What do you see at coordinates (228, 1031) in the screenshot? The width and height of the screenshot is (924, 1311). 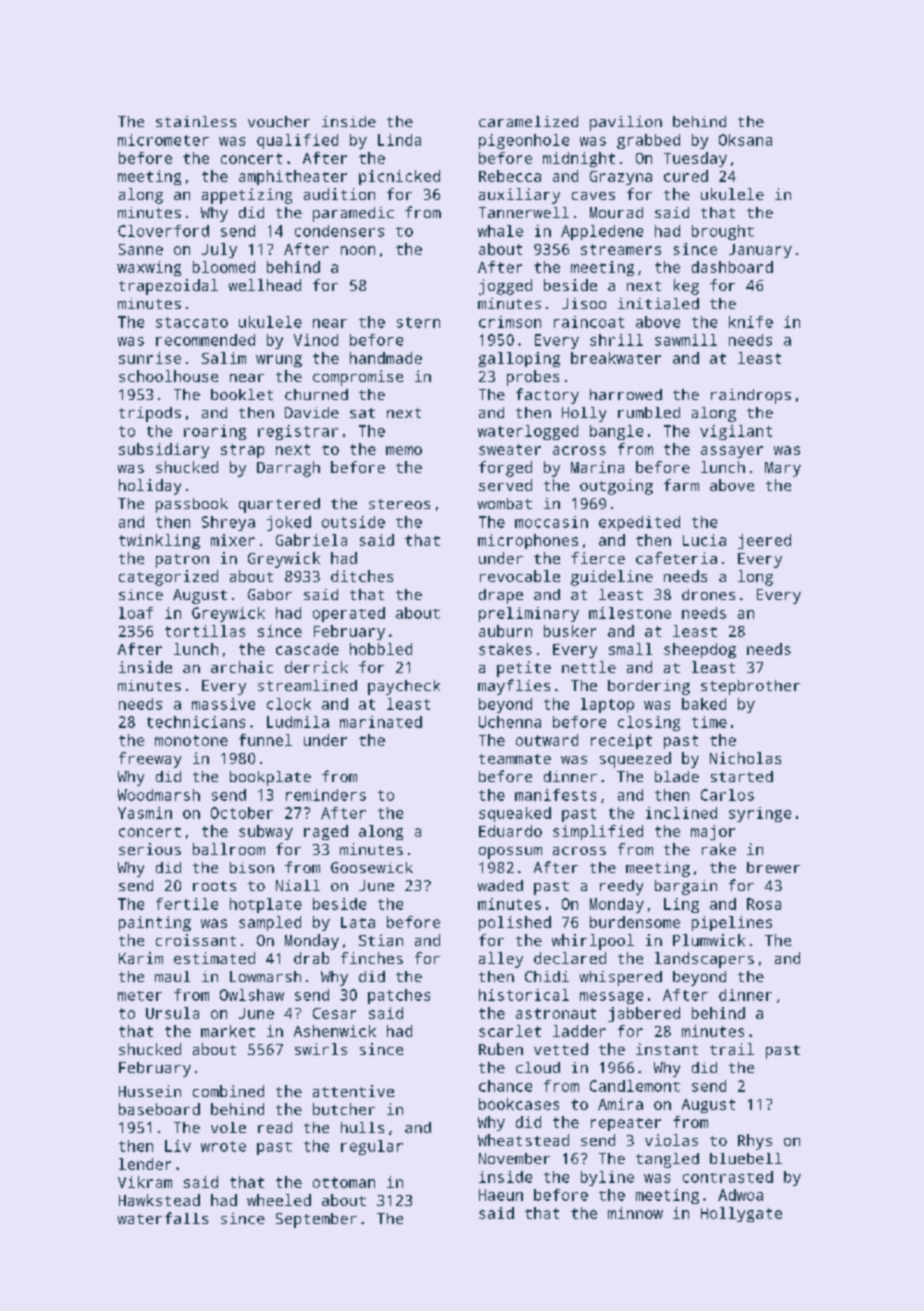 I see `market` at bounding box center [228, 1031].
